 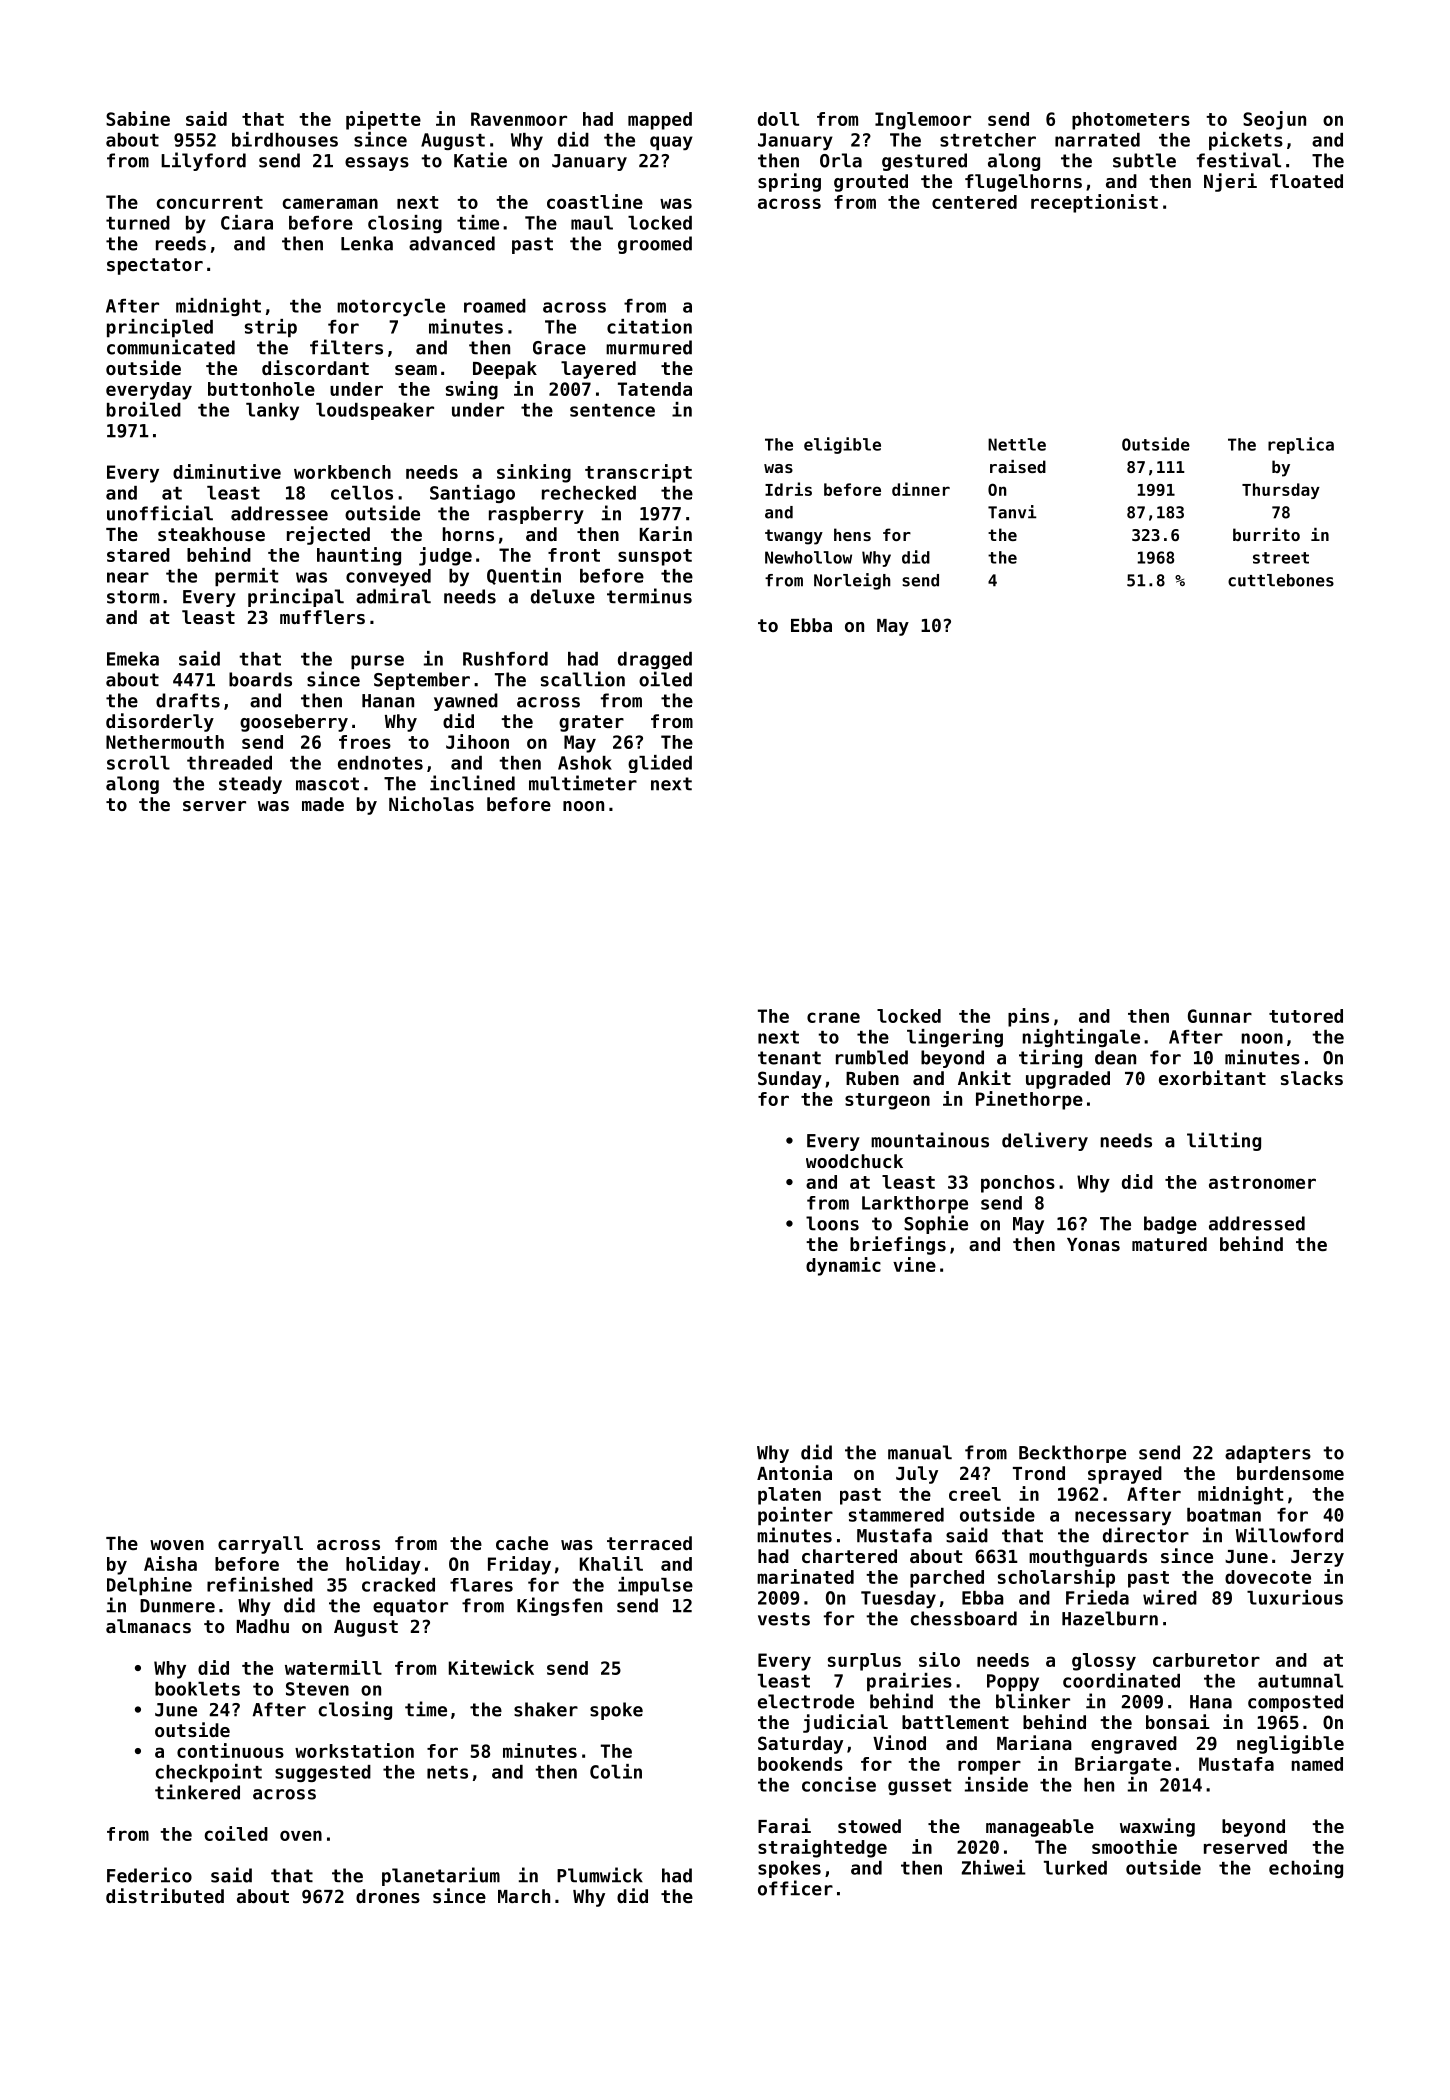 What do you see at coordinates (974, 202) in the screenshot?
I see `centered` at bounding box center [974, 202].
